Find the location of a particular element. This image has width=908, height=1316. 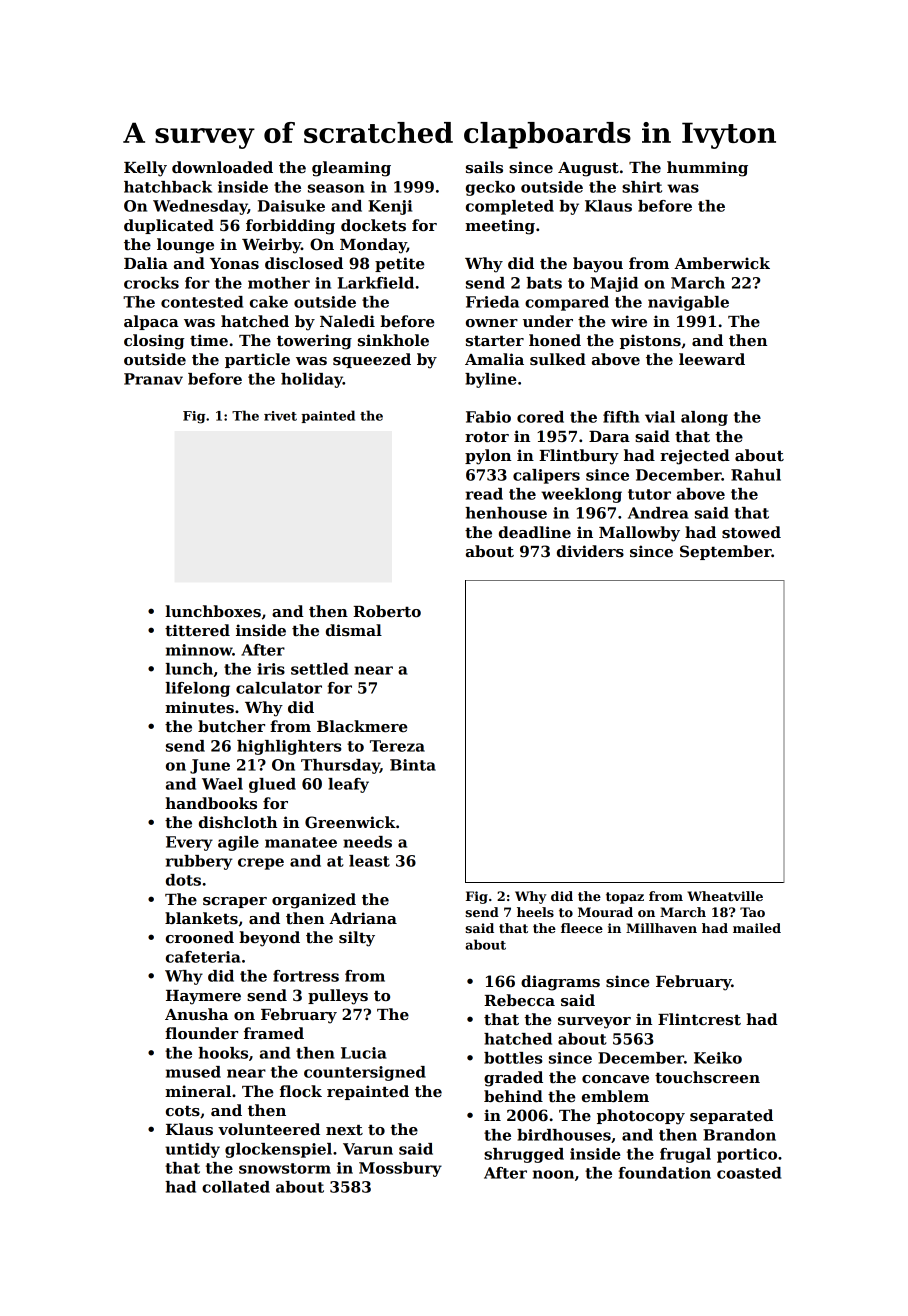

squeezed is located at coordinates (372, 360).
